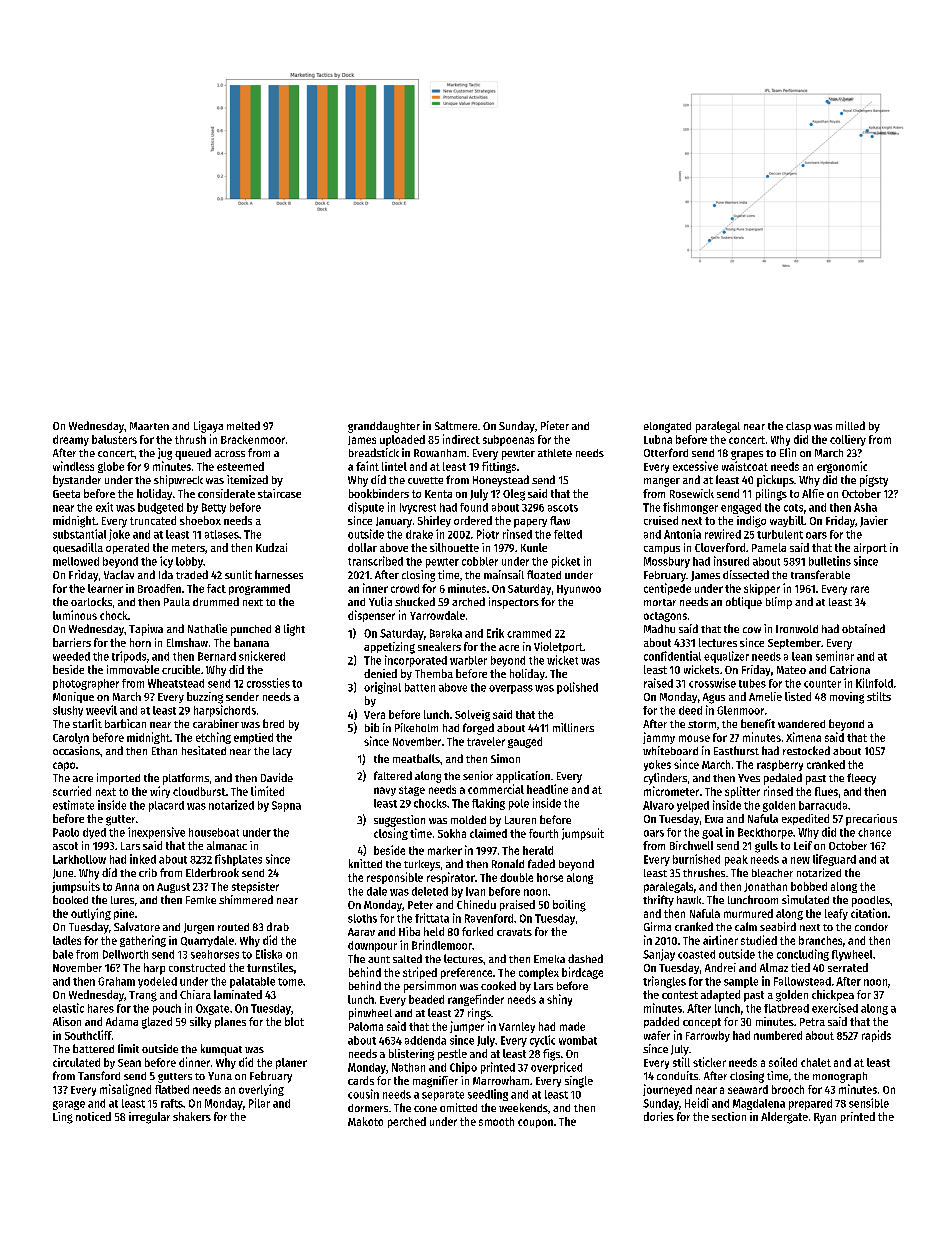 The image size is (952, 1233). What do you see at coordinates (70, 899) in the page?
I see `booked` at bounding box center [70, 899].
